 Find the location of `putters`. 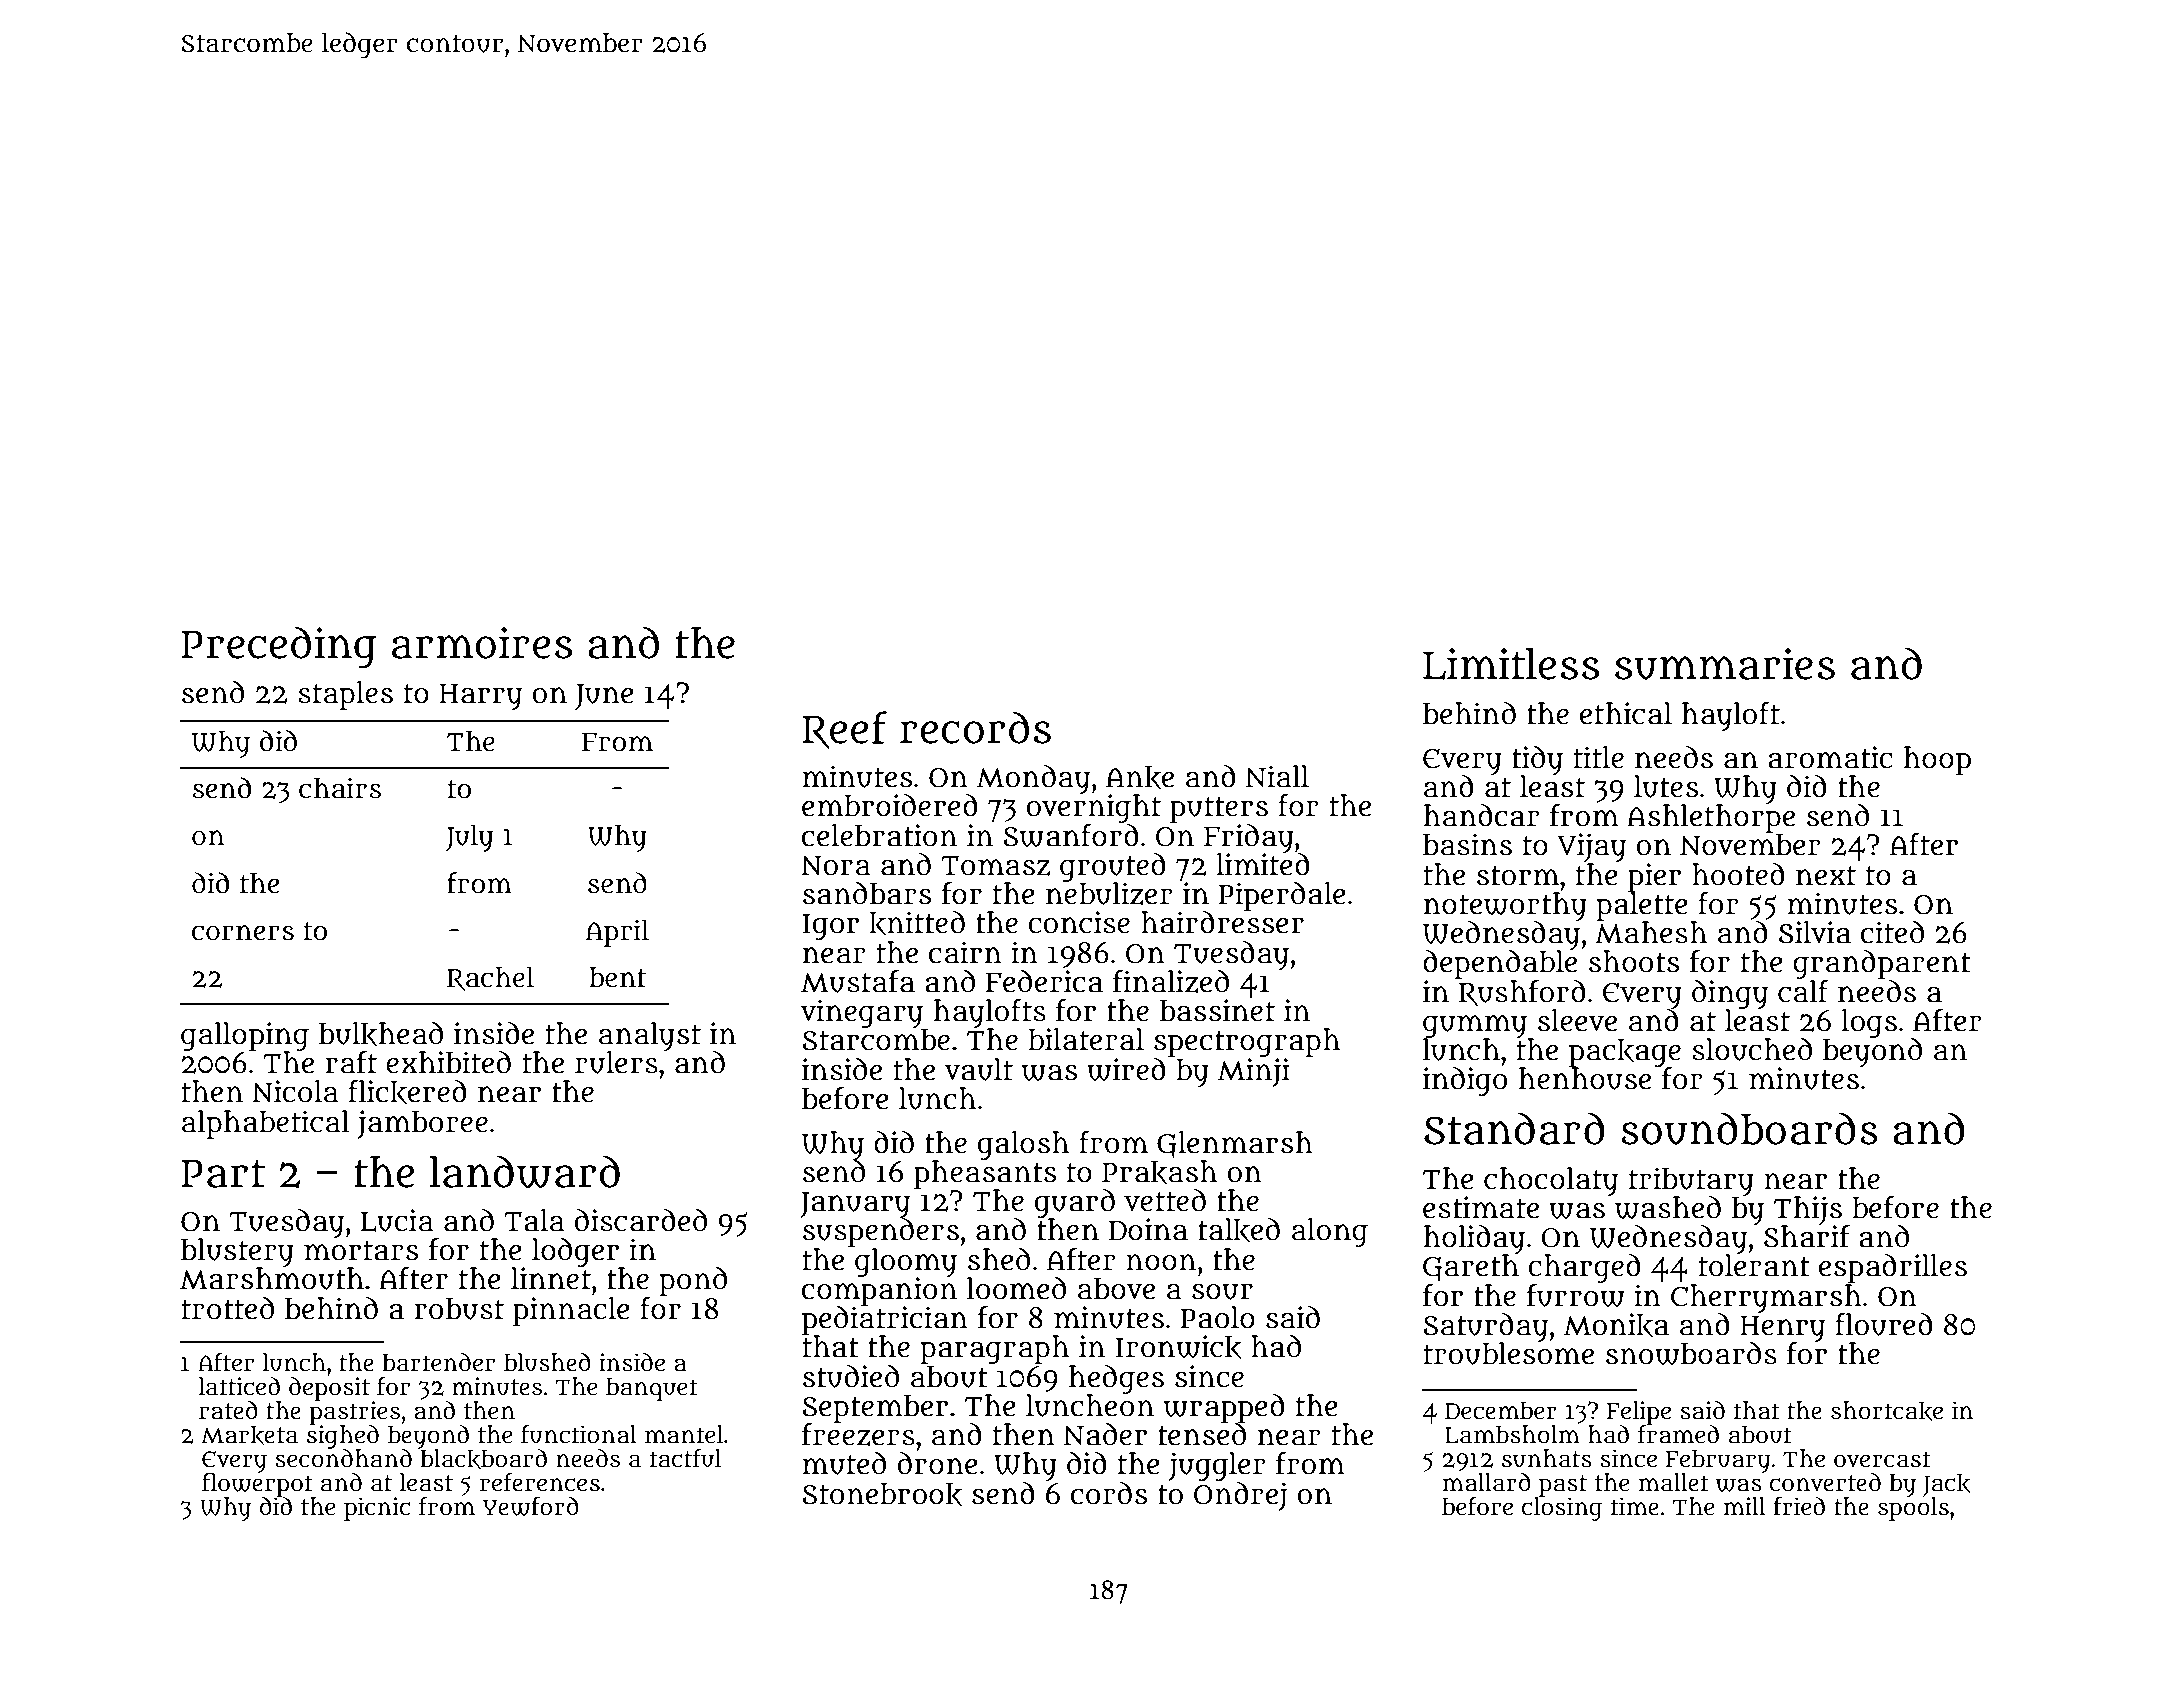

putters is located at coordinates (1219, 810).
